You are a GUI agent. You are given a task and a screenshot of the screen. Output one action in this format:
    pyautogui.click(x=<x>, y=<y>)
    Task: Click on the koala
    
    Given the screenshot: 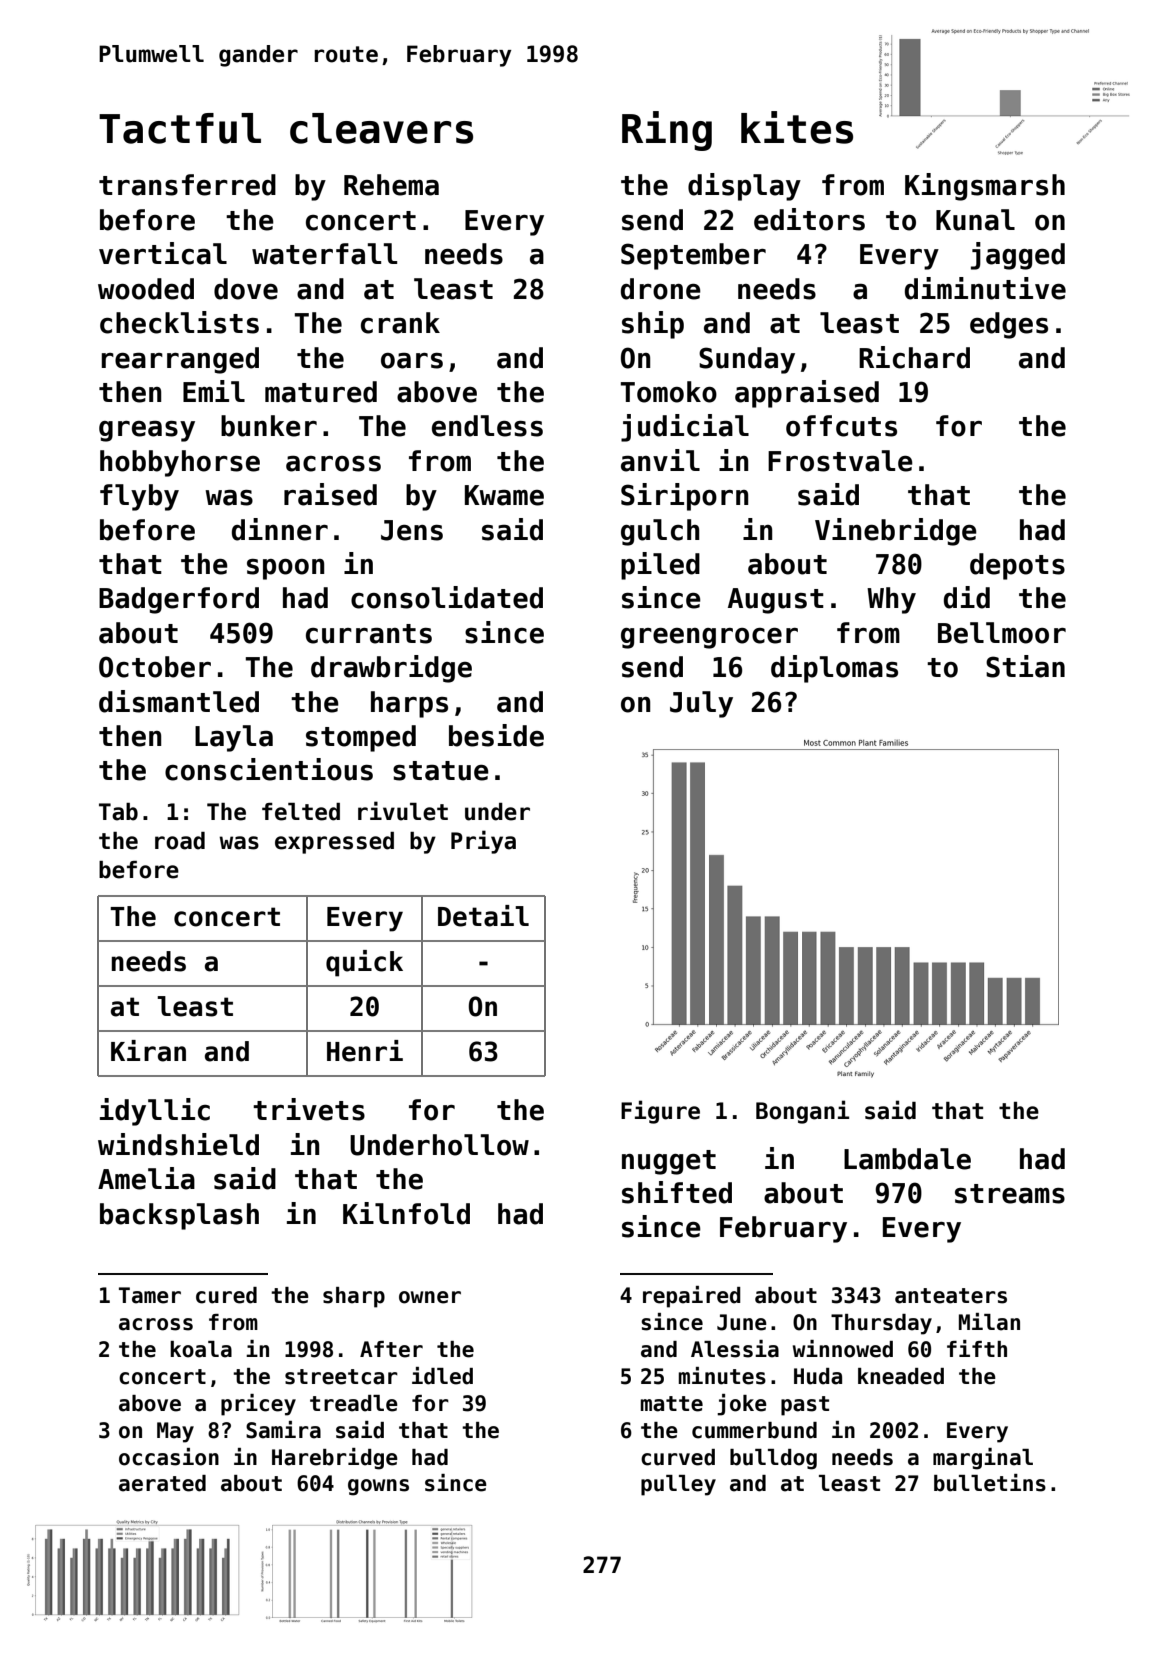 What is the action you would take?
    pyautogui.click(x=201, y=1349)
